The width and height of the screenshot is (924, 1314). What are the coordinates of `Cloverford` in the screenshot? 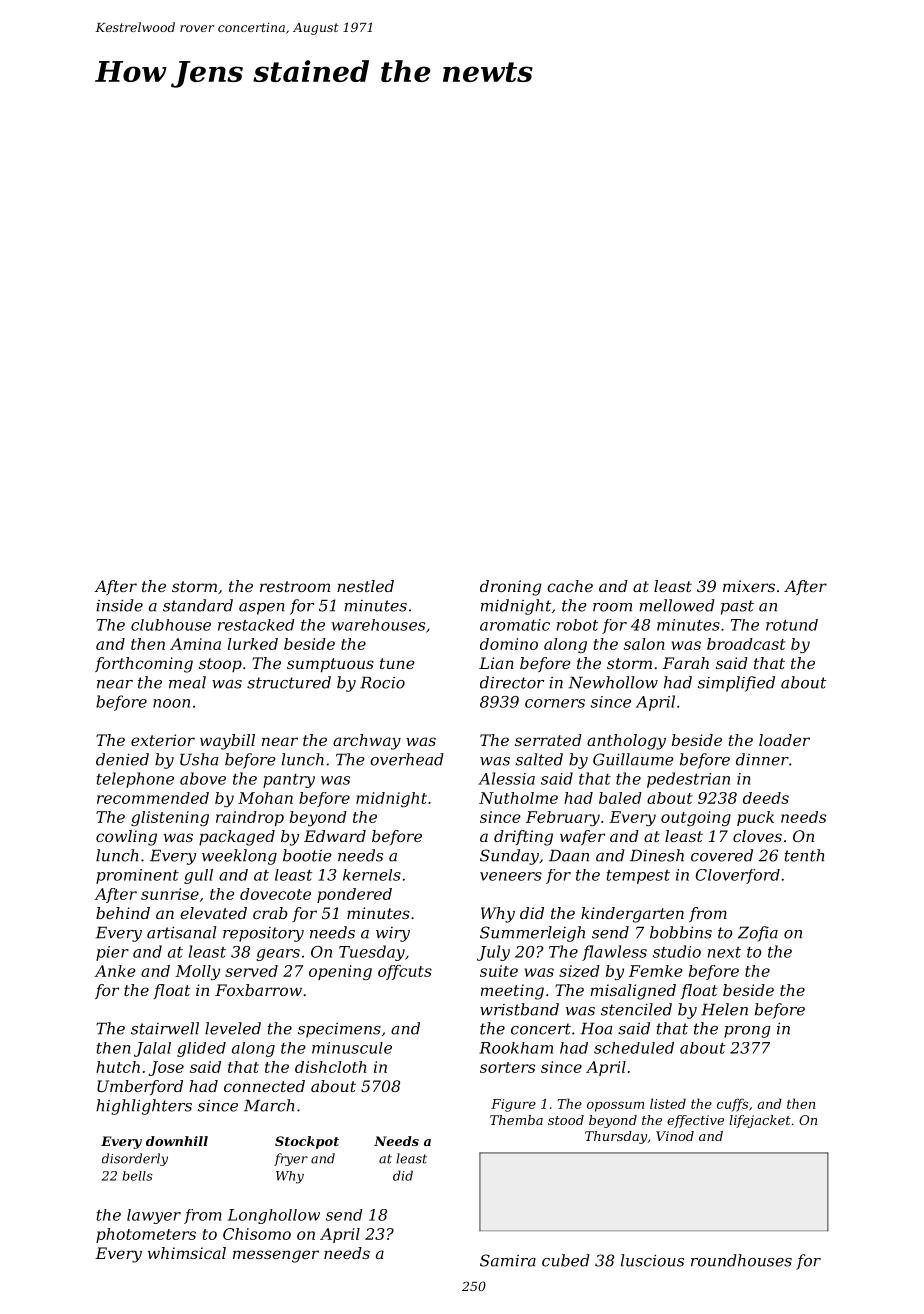 It's located at (738, 876).
